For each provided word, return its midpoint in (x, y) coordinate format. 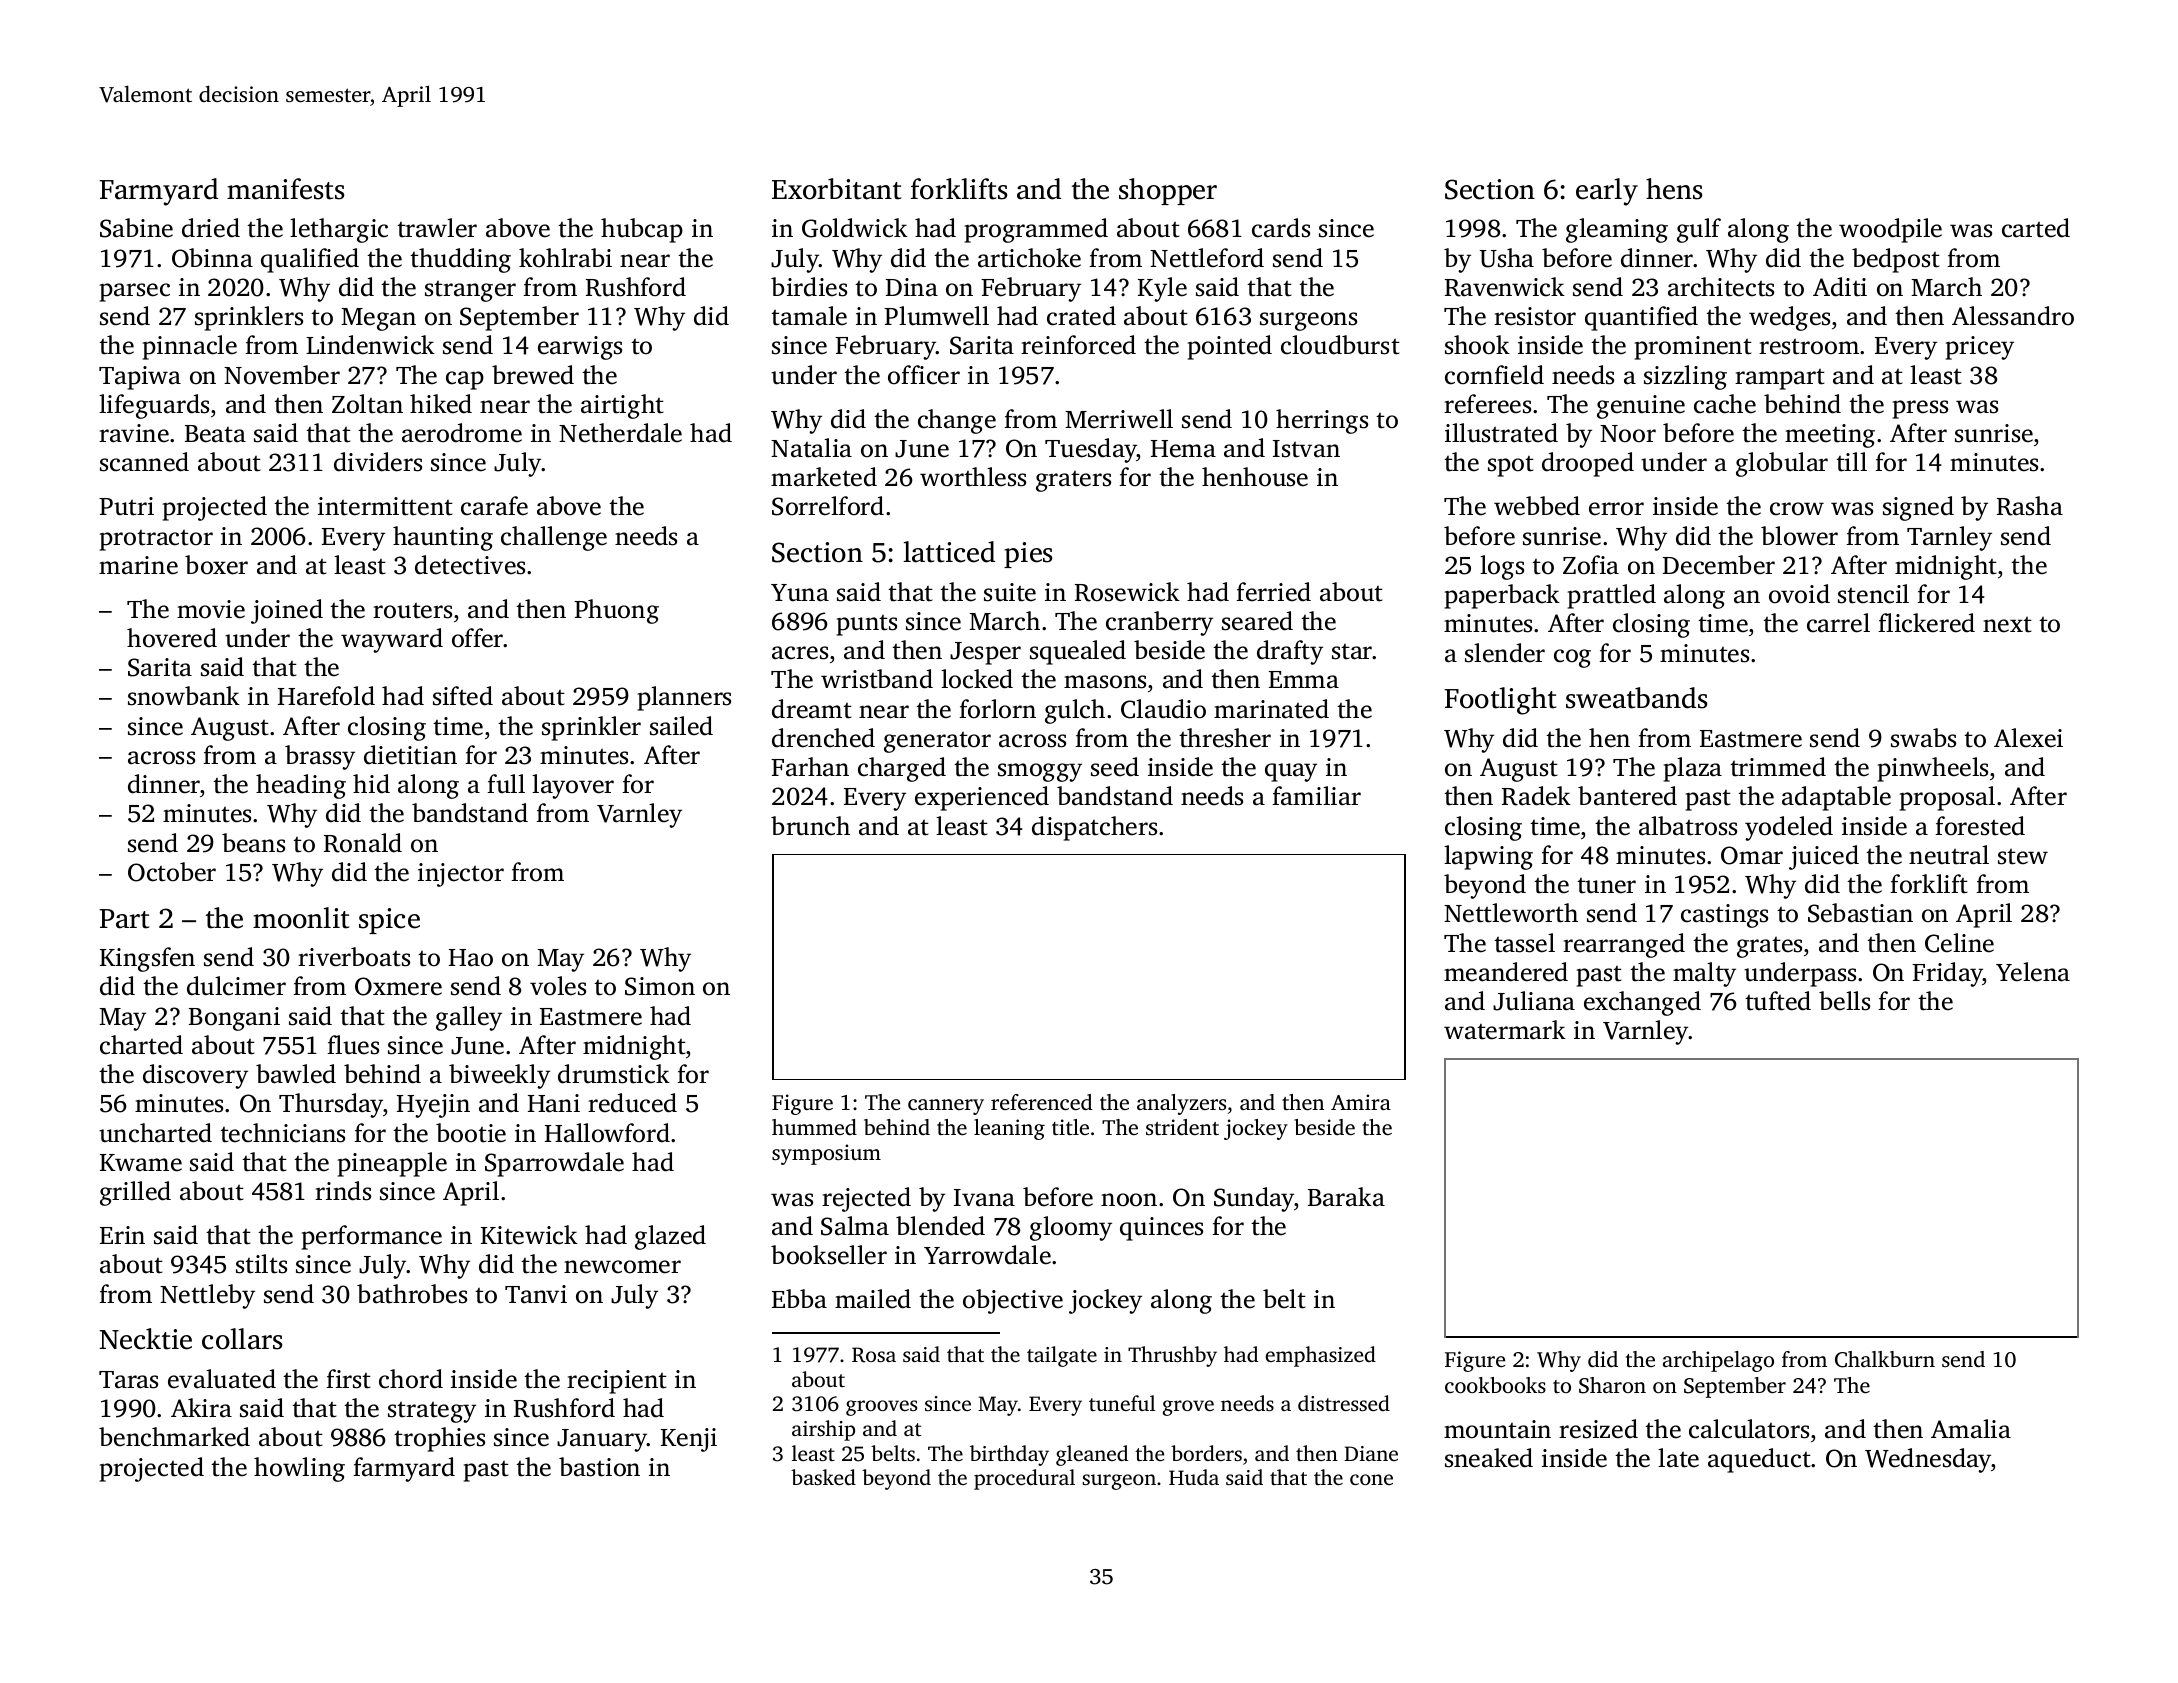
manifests (285, 189)
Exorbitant (837, 189)
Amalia (1971, 1429)
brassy (320, 757)
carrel (1838, 623)
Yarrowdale (987, 1255)
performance (372, 1237)
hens (1674, 189)
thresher (1225, 738)
